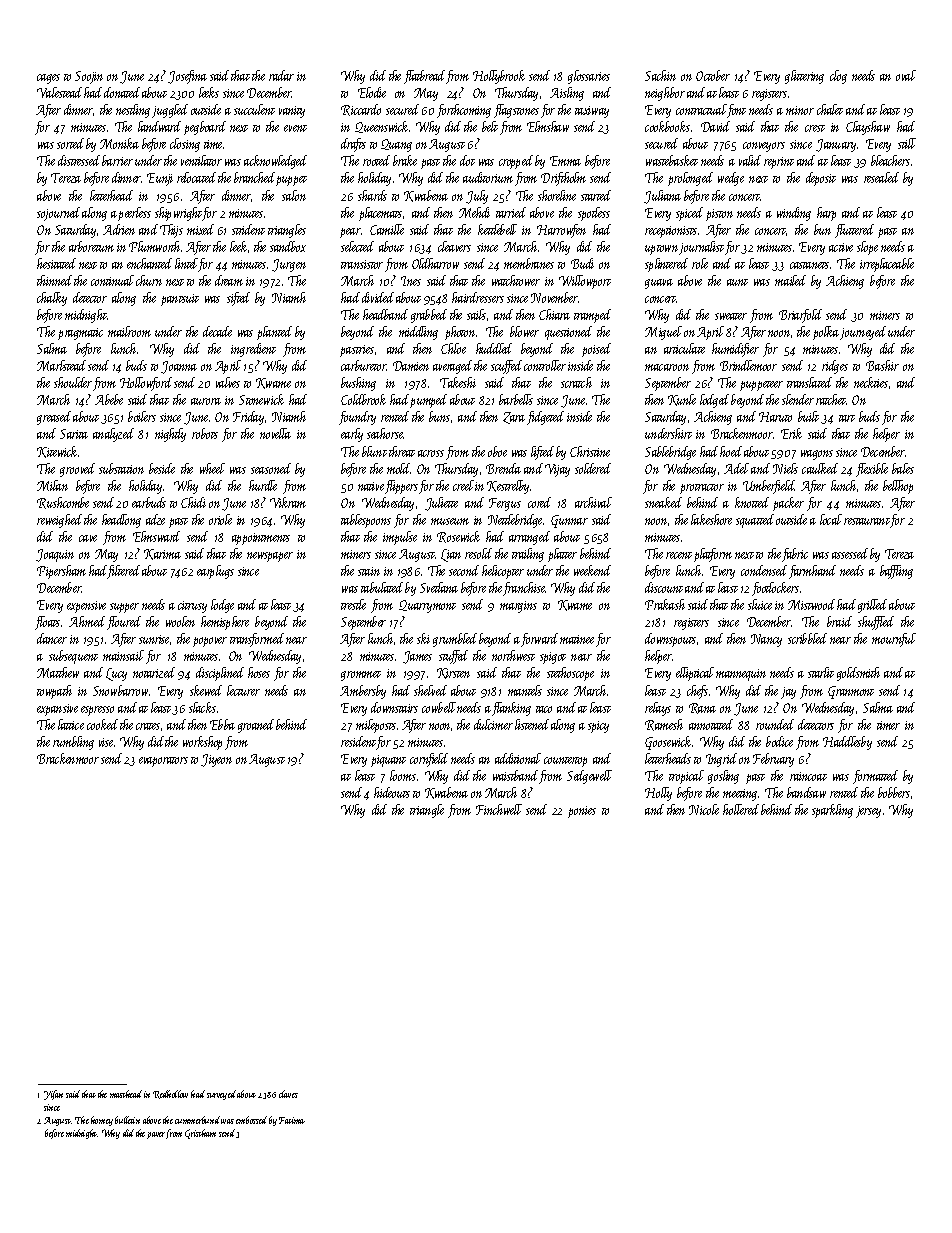  I want to click on mournful, so click(894, 640).
